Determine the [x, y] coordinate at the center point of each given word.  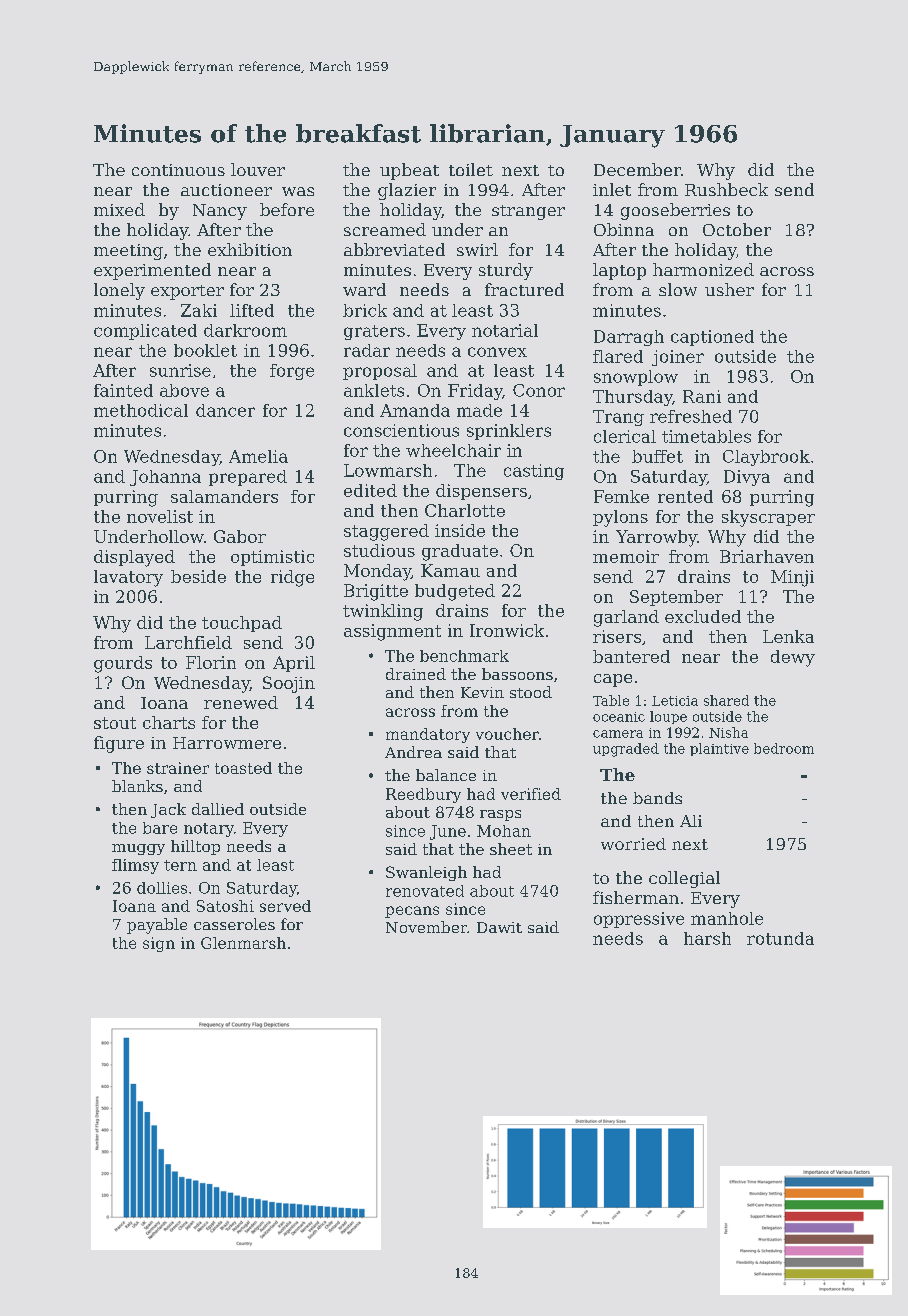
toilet [471, 169]
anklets [374, 390]
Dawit [499, 927]
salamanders [224, 496]
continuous [178, 170]
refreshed [691, 416]
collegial [684, 879]
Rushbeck [726, 189]
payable [157, 926]
